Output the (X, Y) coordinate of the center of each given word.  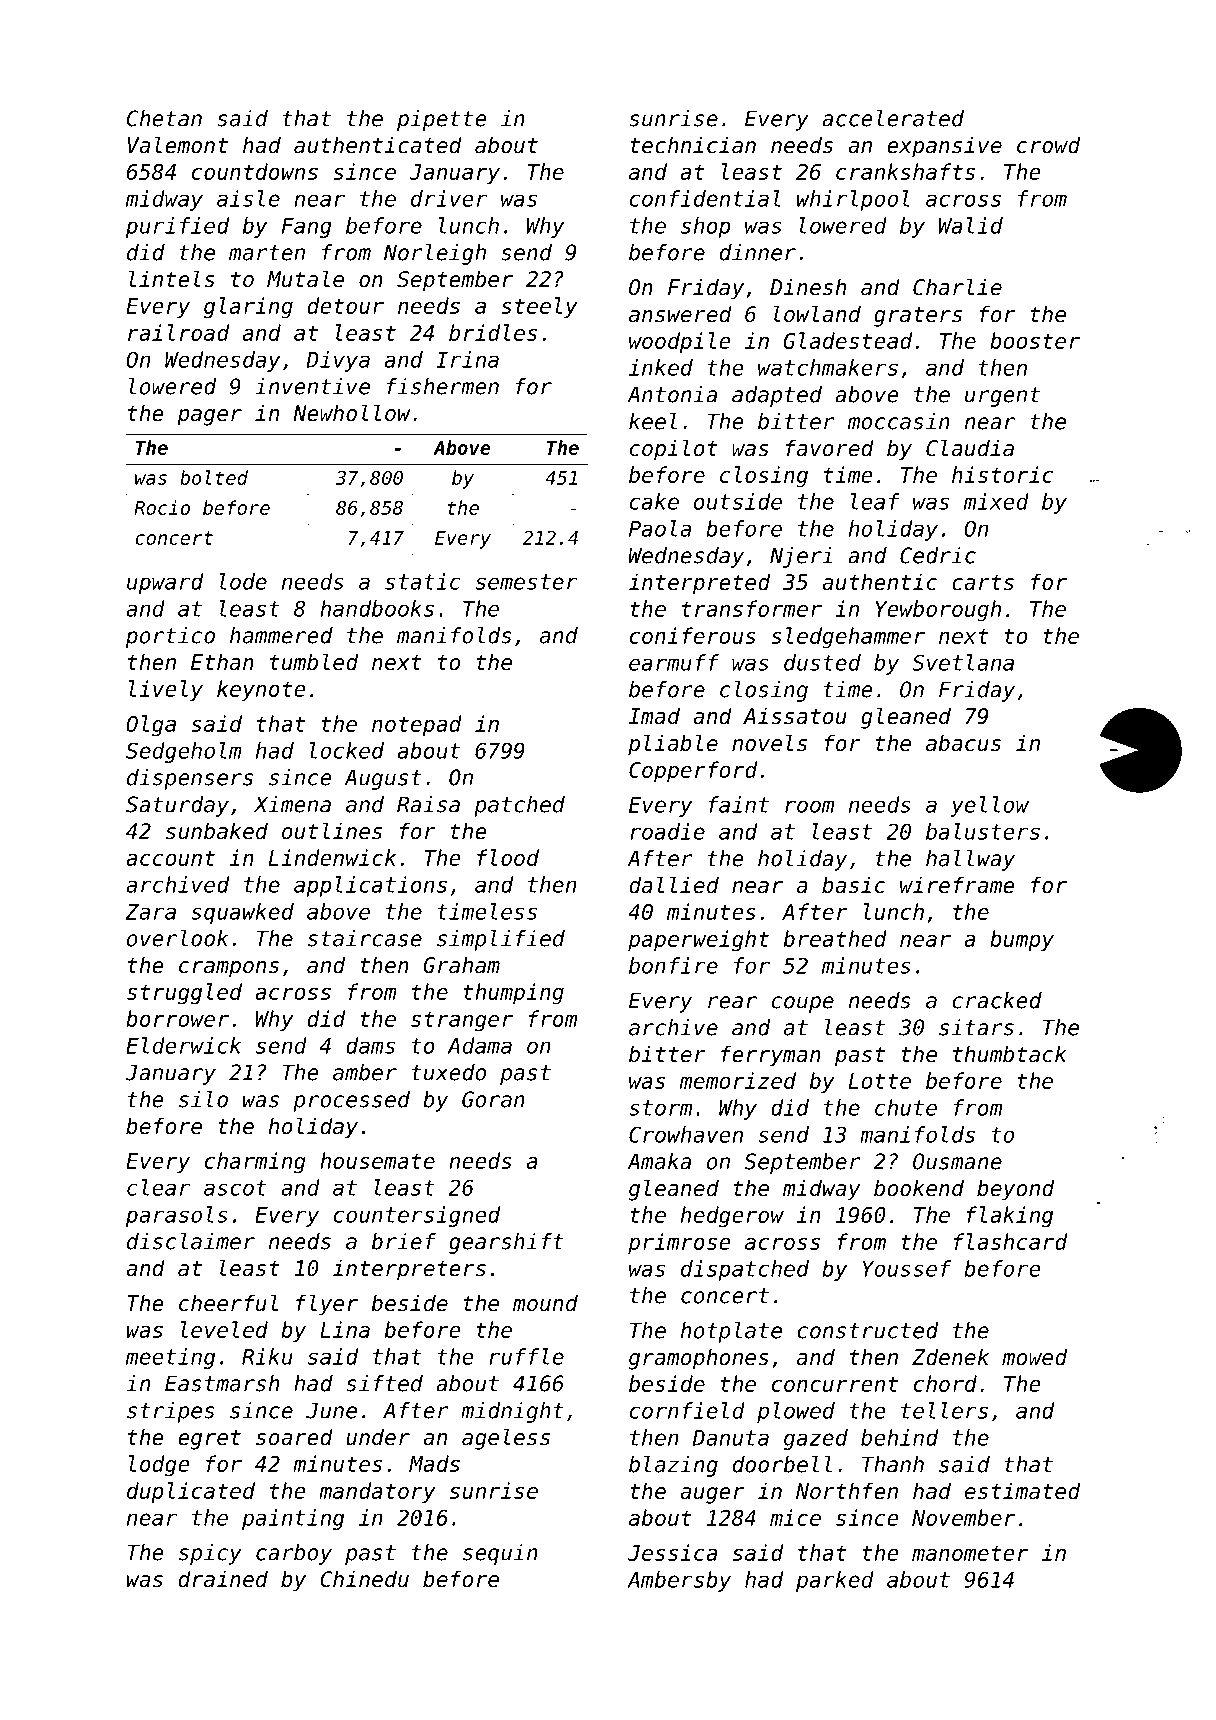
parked (835, 1581)
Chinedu (364, 1579)
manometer (970, 1553)
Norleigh (435, 254)
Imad (654, 716)
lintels (172, 279)
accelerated (893, 118)
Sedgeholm (184, 752)
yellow (989, 806)
